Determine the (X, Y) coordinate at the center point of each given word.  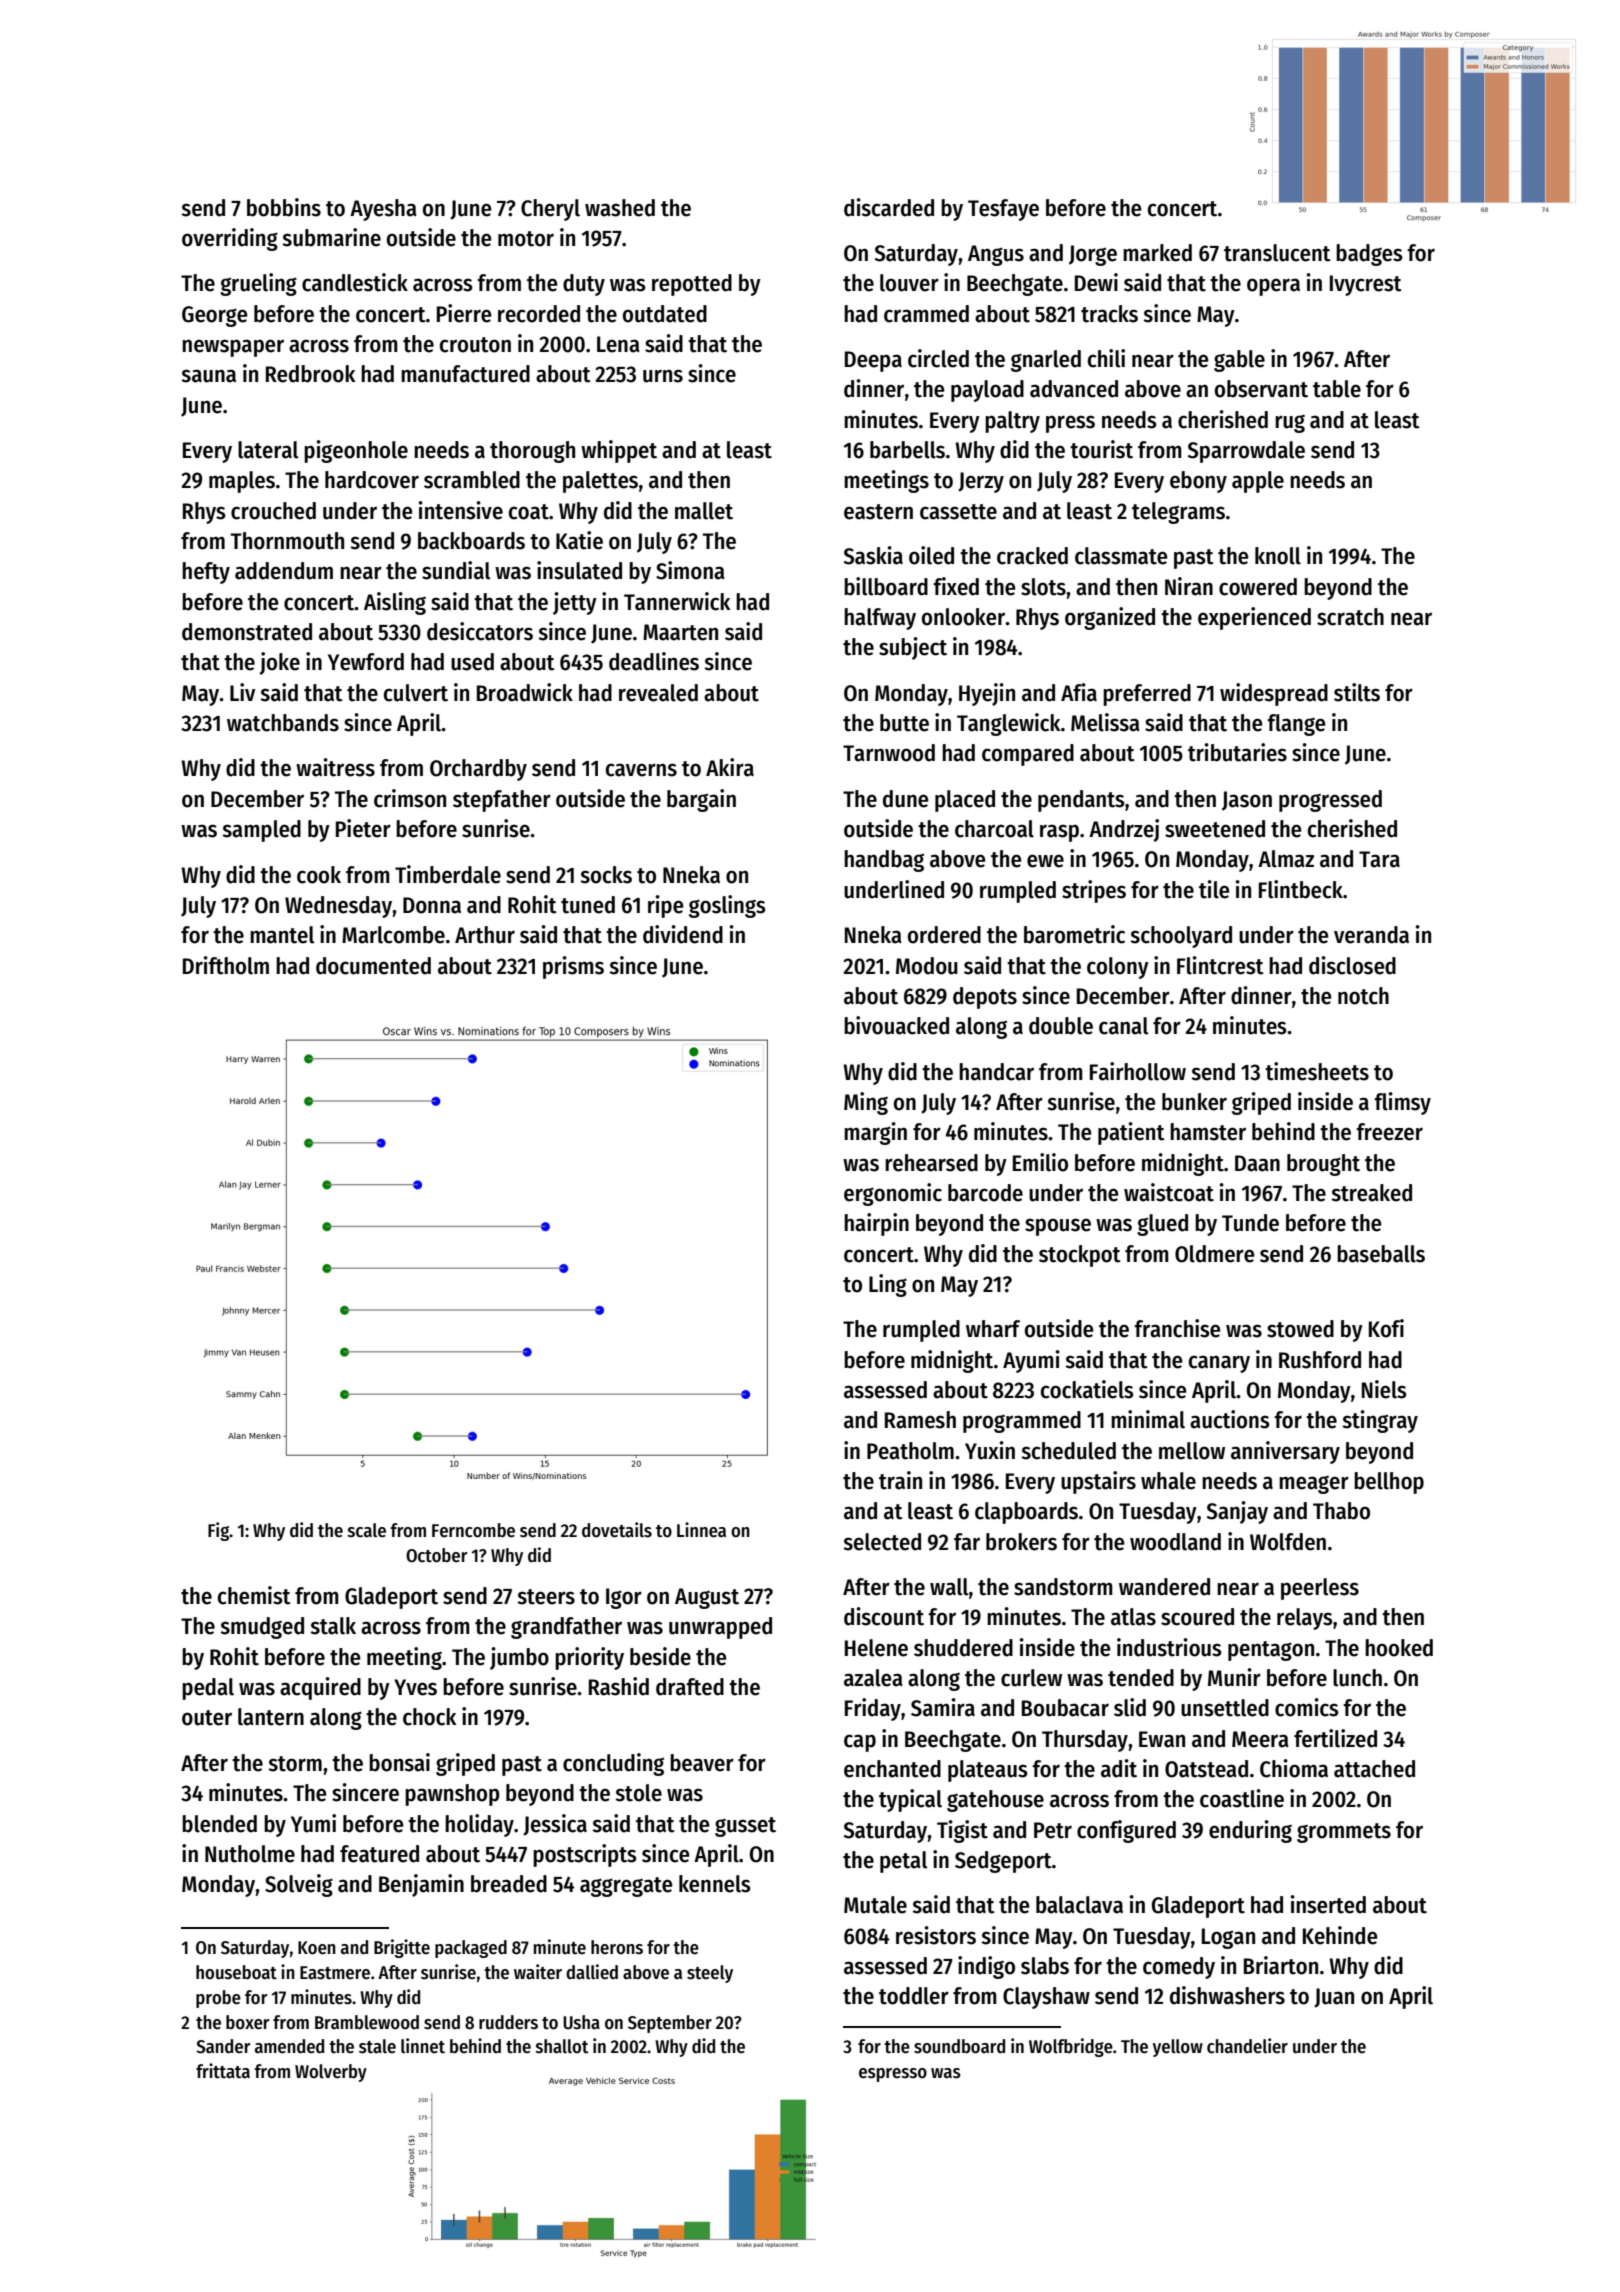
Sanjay (1237, 1512)
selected (882, 1542)
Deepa (873, 361)
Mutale (875, 1905)
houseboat (236, 1972)
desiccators (480, 631)
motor (526, 239)
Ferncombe (473, 1530)
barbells (907, 450)
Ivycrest (1366, 285)
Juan (1334, 1998)
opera (1273, 287)
